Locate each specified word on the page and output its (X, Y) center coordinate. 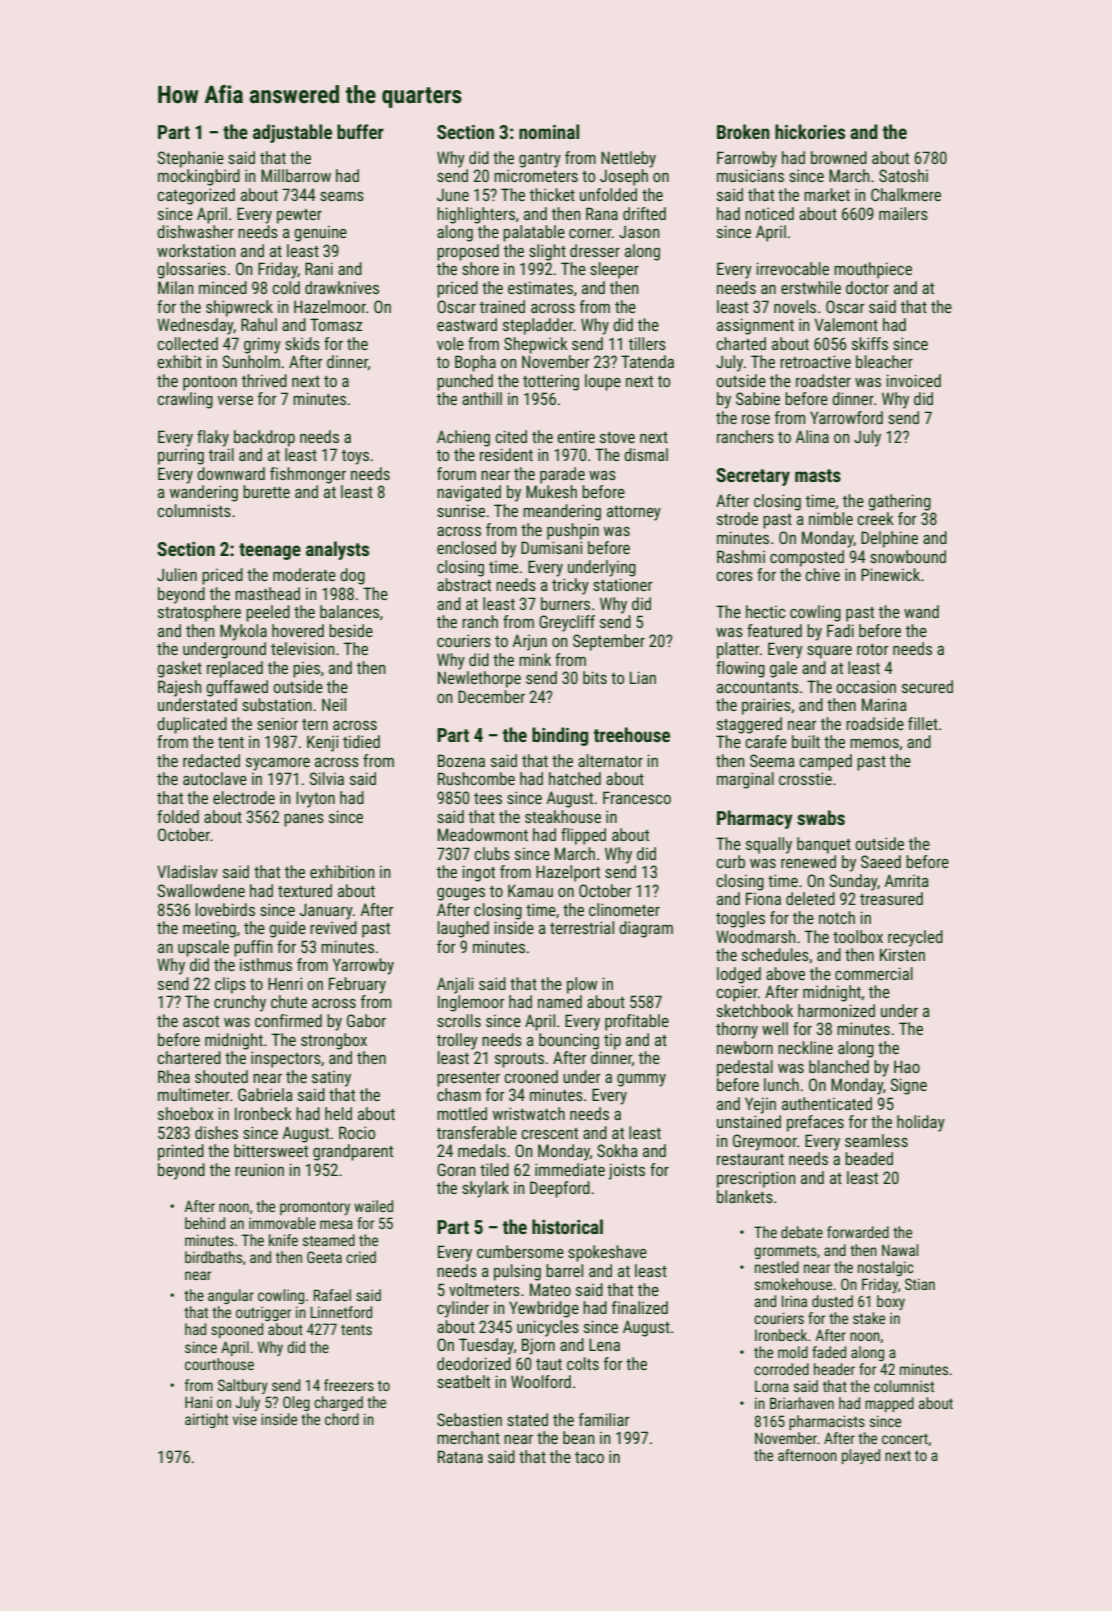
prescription (756, 1179)
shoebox (185, 1113)
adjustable (292, 133)
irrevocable (793, 268)
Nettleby (628, 159)
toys (355, 457)
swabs (821, 817)
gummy (641, 1080)
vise (245, 1419)
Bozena (461, 760)
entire (576, 436)
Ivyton (315, 799)
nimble (831, 518)
